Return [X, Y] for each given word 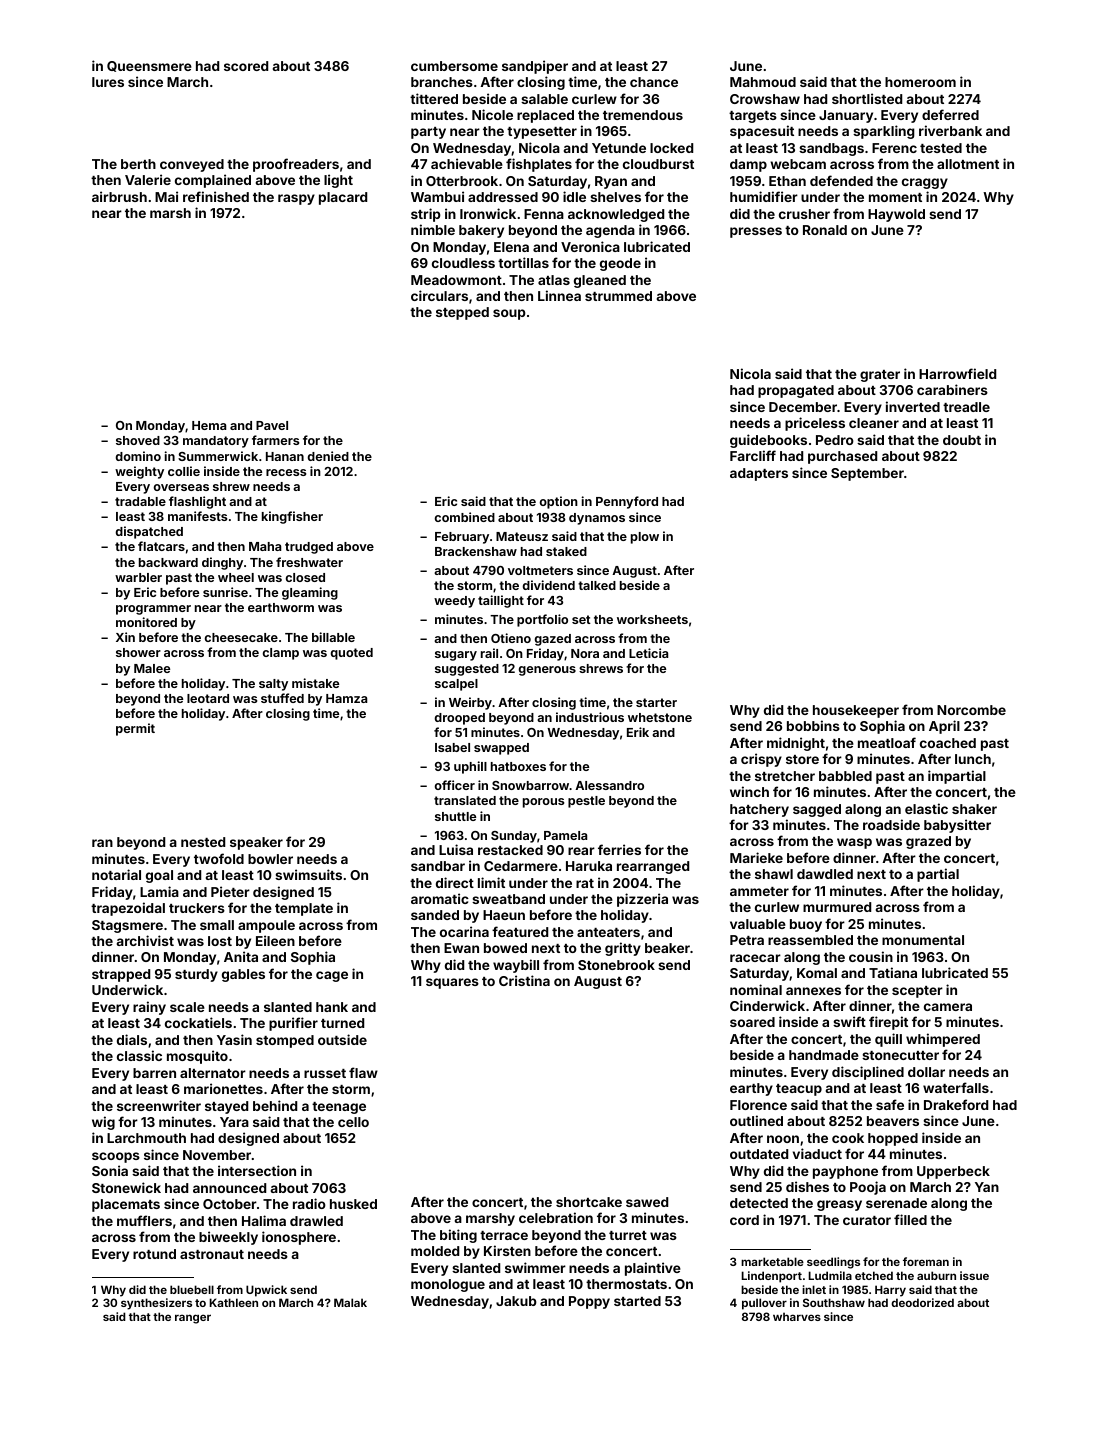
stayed [226, 1107]
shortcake [589, 1202]
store [802, 759]
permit [135, 729]
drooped [460, 719]
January [846, 116]
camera [948, 1007]
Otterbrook [462, 181]
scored [246, 66]
